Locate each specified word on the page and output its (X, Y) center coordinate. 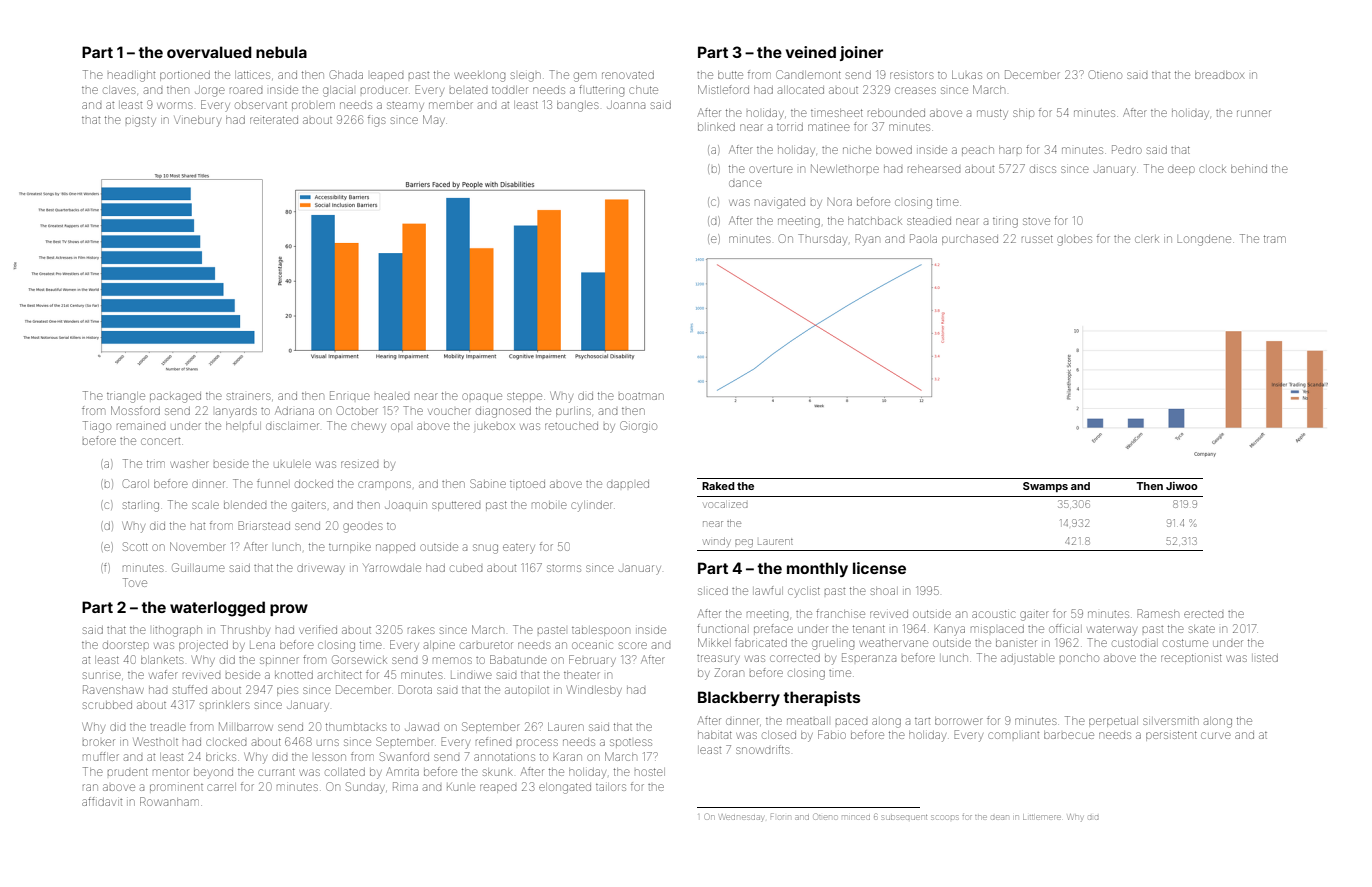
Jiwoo (1182, 486)
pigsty (141, 122)
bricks (221, 757)
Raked (718, 486)
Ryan (867, 240)
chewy (368, 428)
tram (1275, 239)
